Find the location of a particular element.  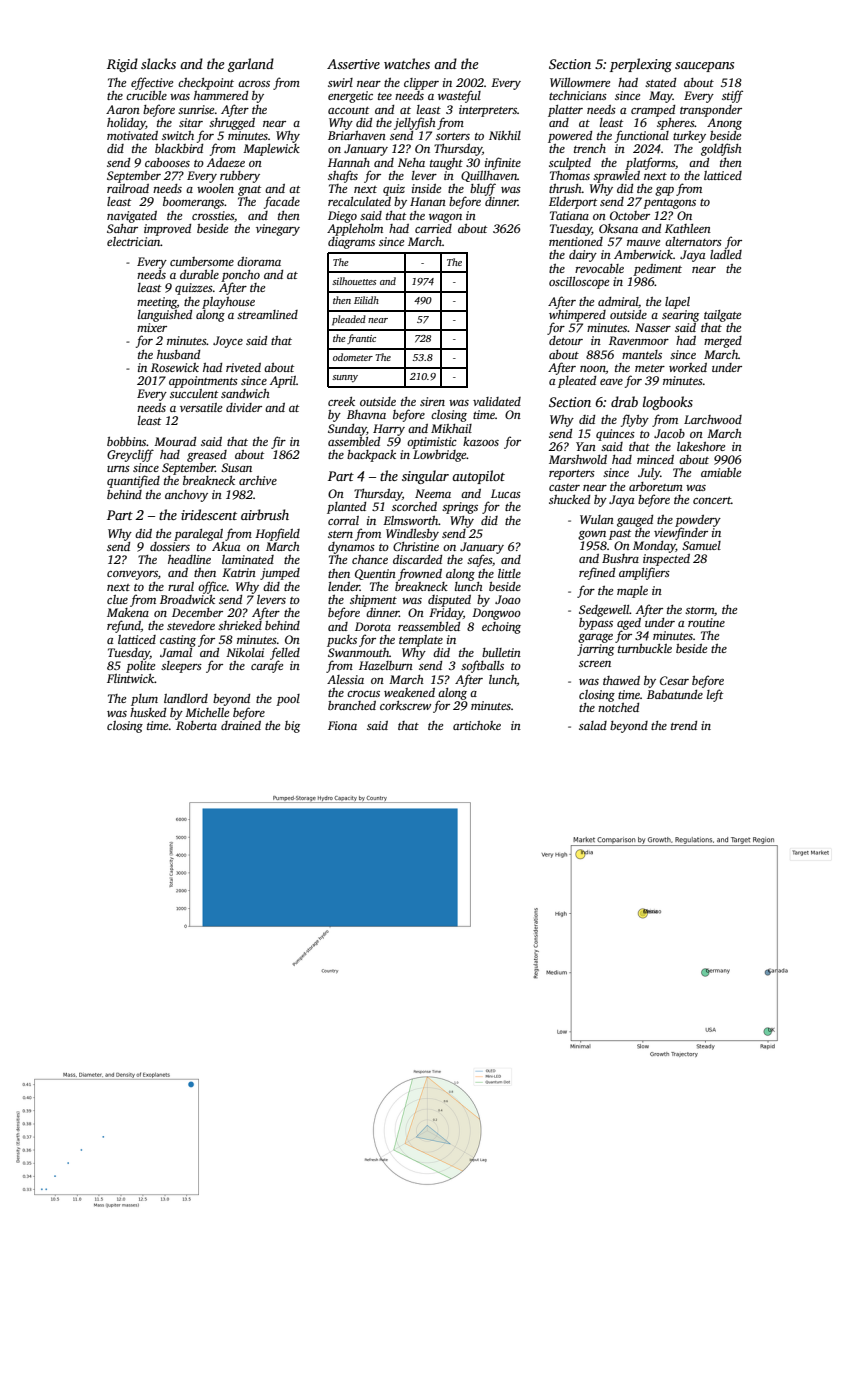

poncho is located at coordinates (240, 276).
